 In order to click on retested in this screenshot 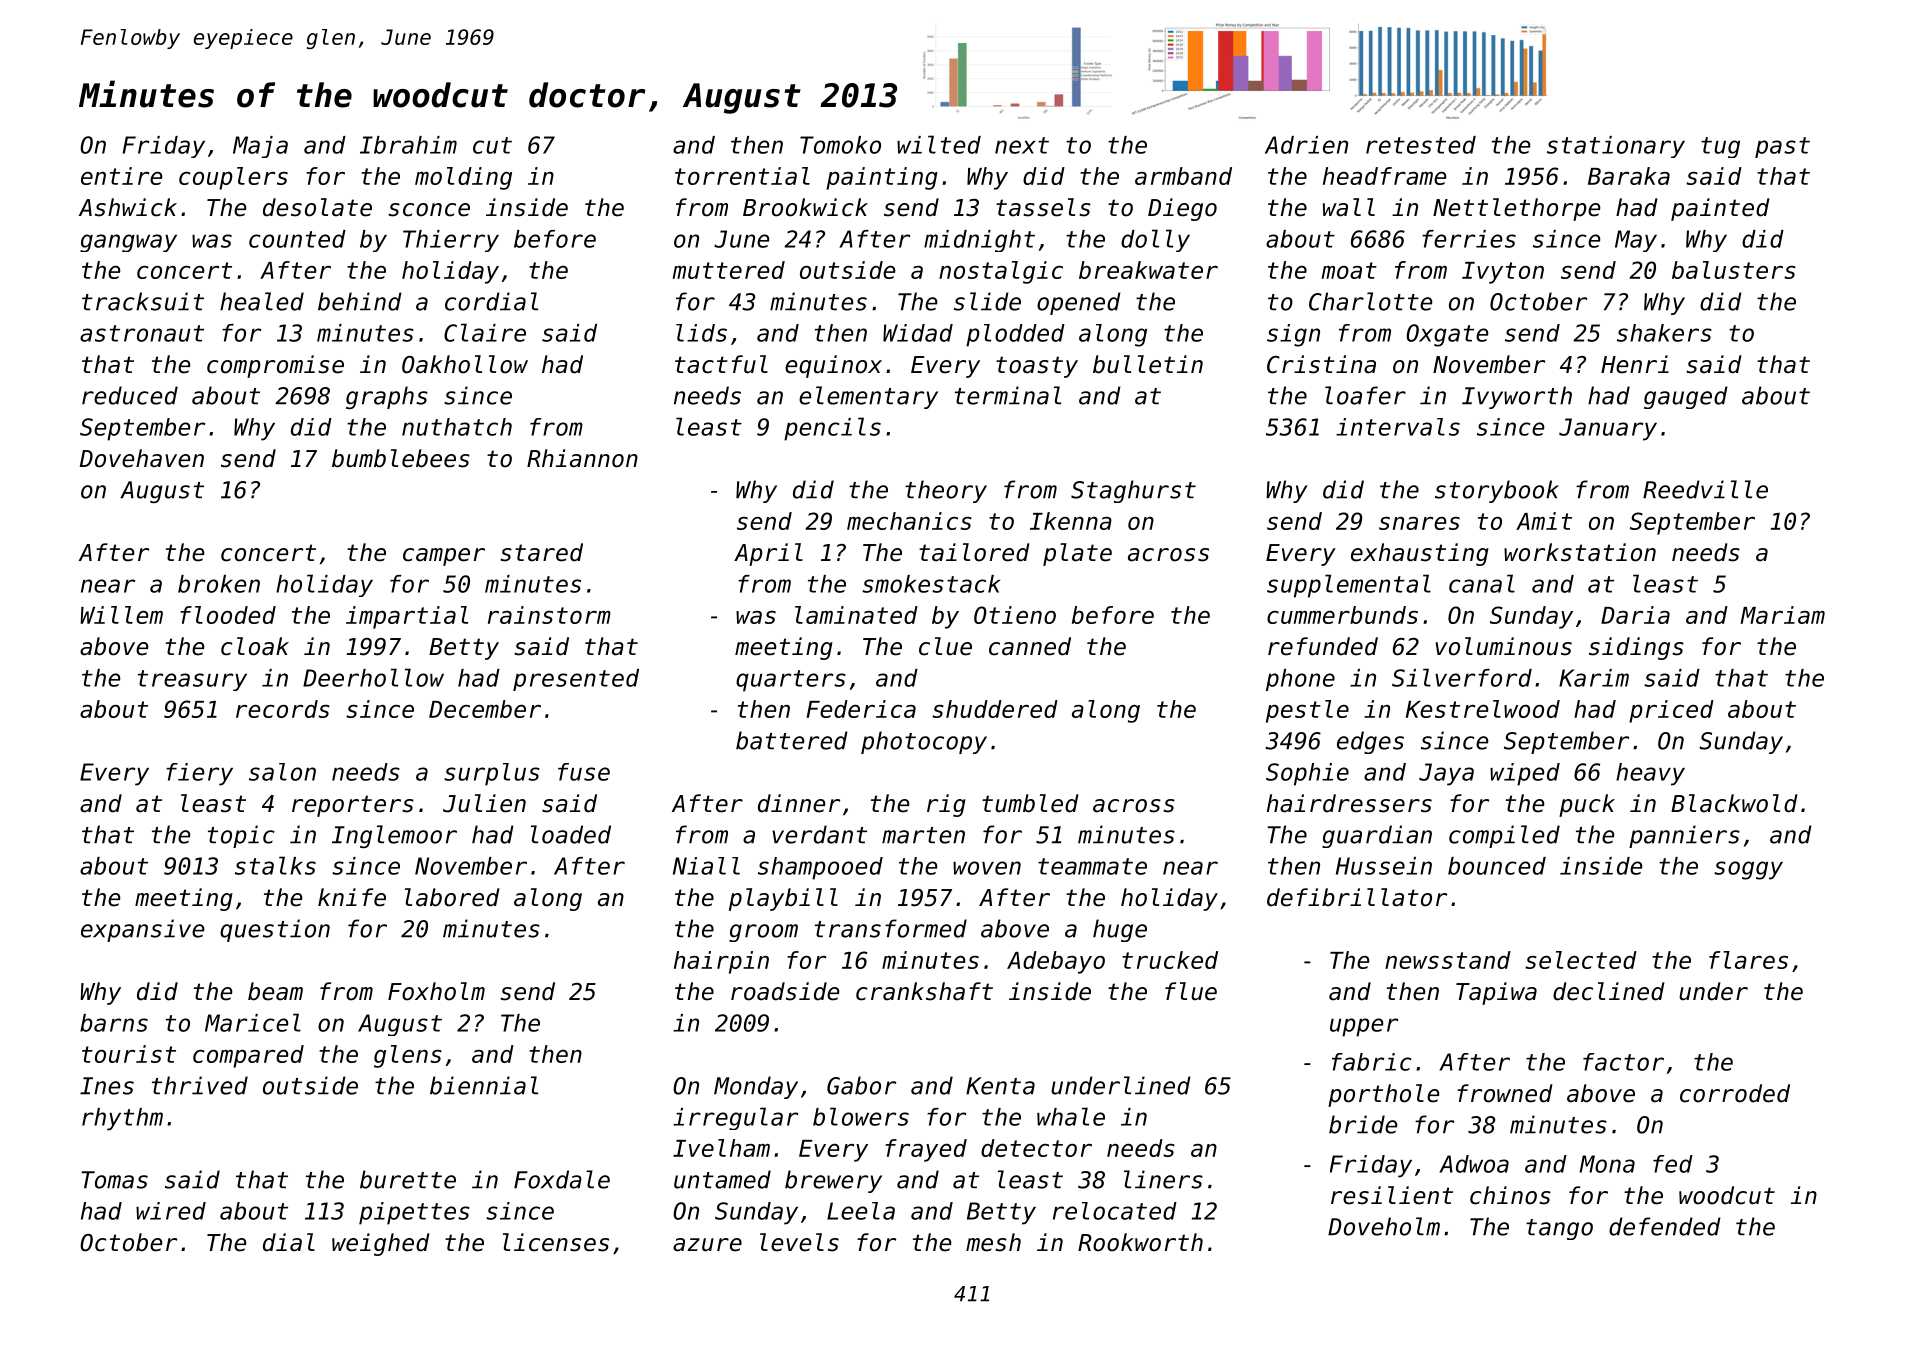, I will do `click(1421, 145)`.
